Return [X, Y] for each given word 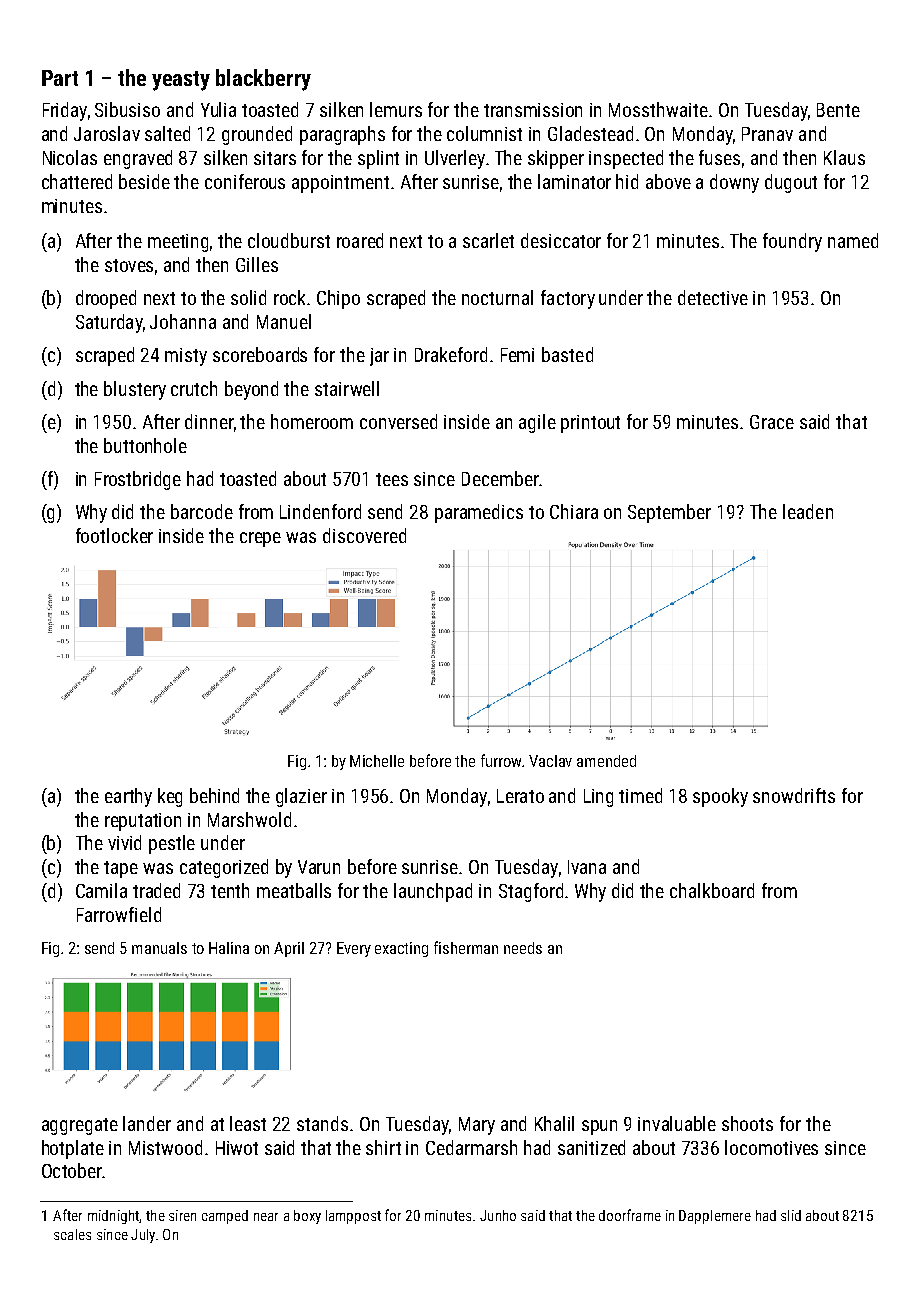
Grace [772, 422]
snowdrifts [794, 795]
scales [72, 1234]
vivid [124, 842]
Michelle [377, 761]
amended [606, 761]
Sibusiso [127, 109]
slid [791, 1215]
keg [170, 797]
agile [537, 423]
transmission [533, 110]
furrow [501, 760]
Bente [838, 110]
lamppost [353, 1217]
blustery [135, 390]
